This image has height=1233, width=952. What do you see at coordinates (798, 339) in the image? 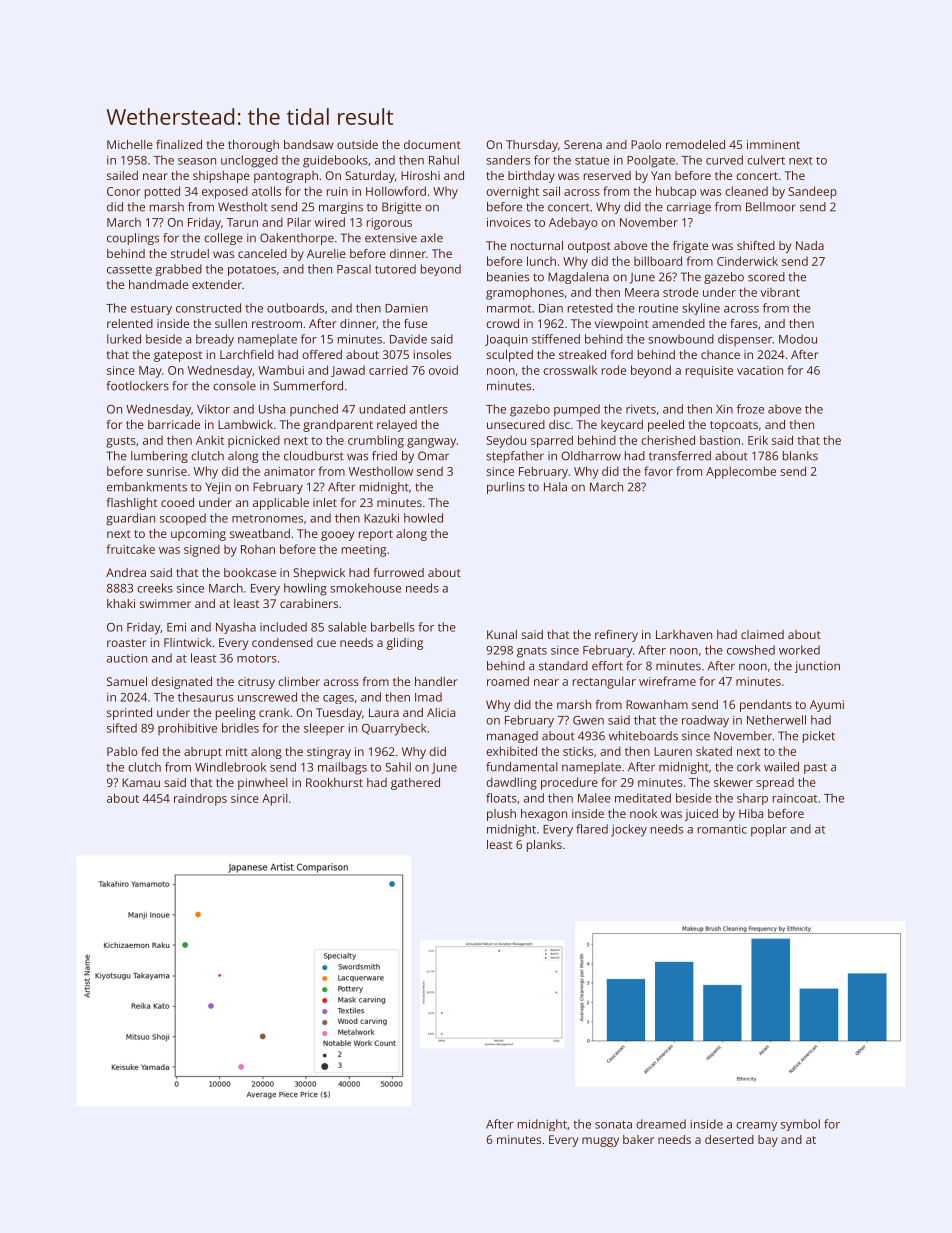
I see `Modou` at bounding box center [798, 339].
